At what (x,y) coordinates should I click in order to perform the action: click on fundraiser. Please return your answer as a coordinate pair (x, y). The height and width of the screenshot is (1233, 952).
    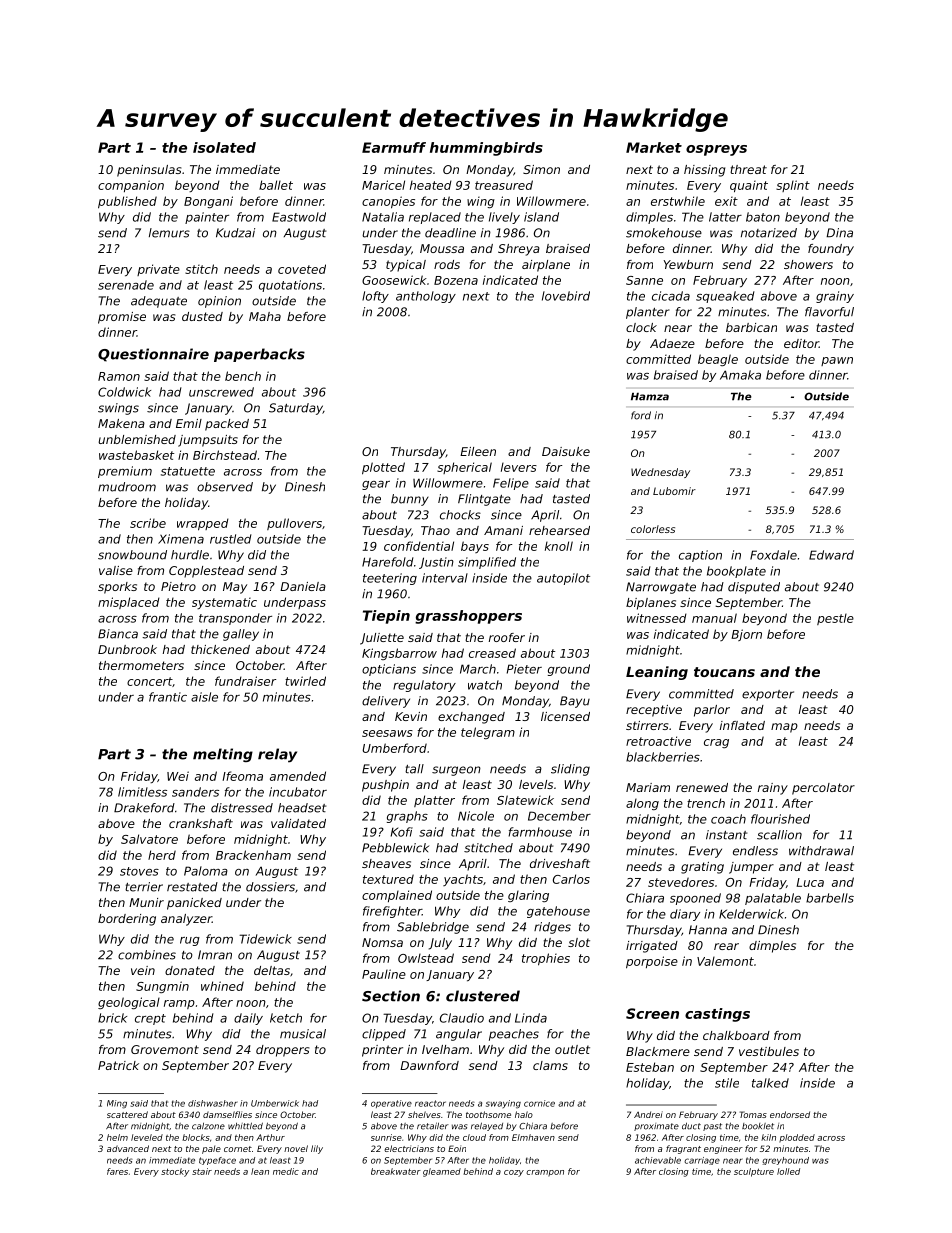
    Looking at the image, I should click on (245, 681).
